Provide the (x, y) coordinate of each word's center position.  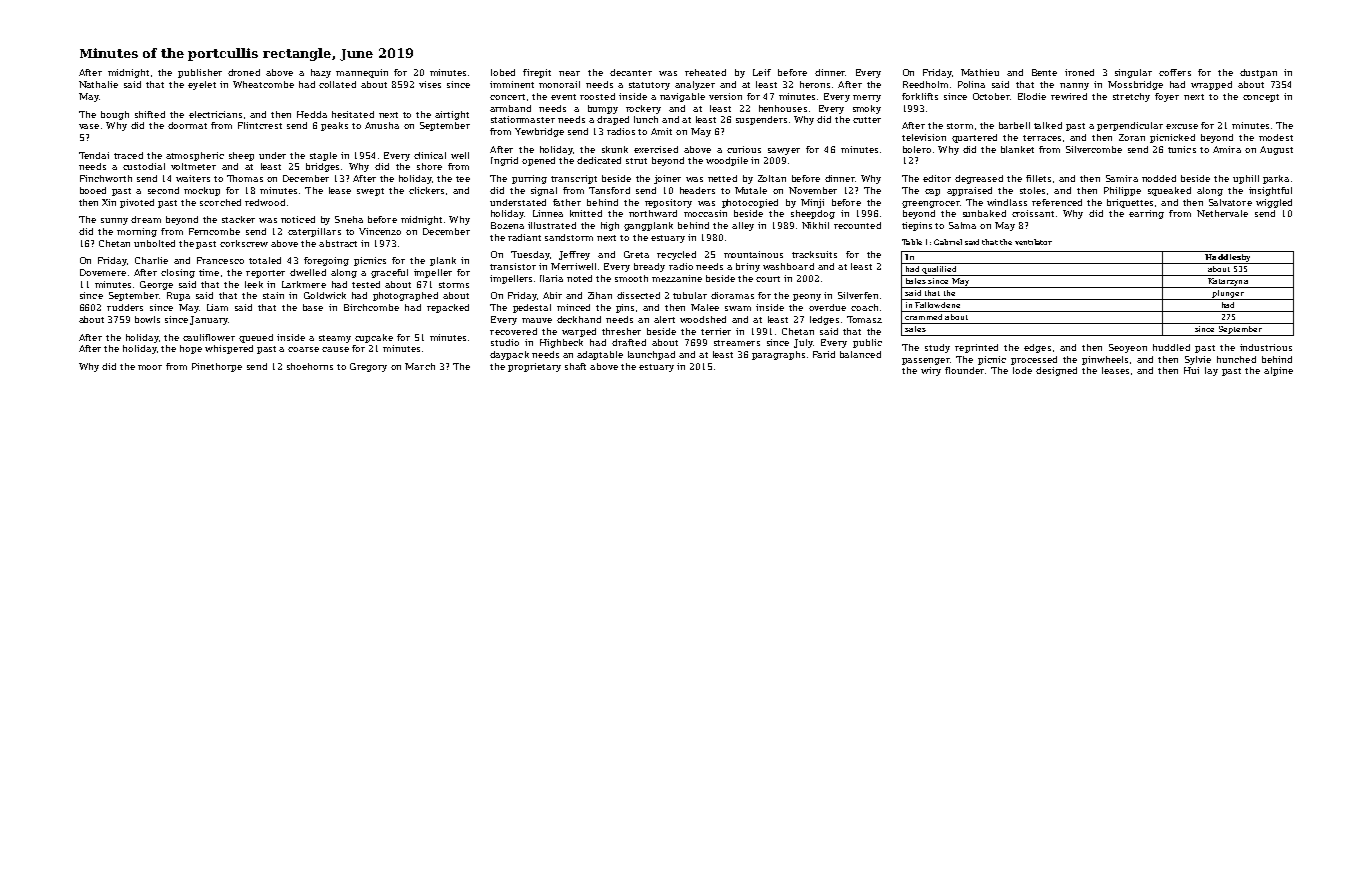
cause (335, 349)
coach (864, 307)
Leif (762, 72)
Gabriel (948, 242)
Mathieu (980, 72)
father (567, 202)
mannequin (362, 73)
